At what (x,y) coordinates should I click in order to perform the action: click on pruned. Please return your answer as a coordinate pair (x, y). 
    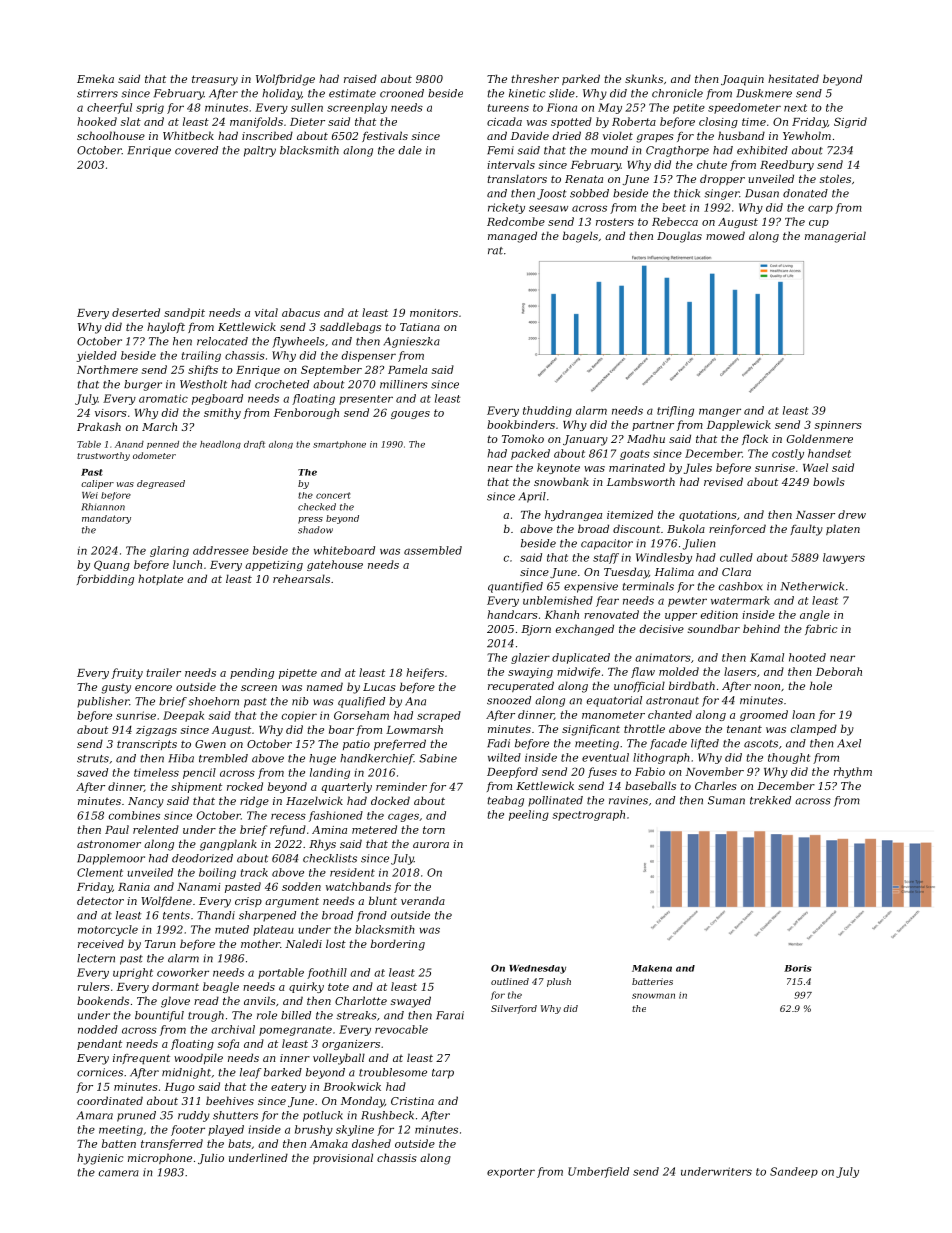
    Looking at the image, I should click on (136, 1116).
